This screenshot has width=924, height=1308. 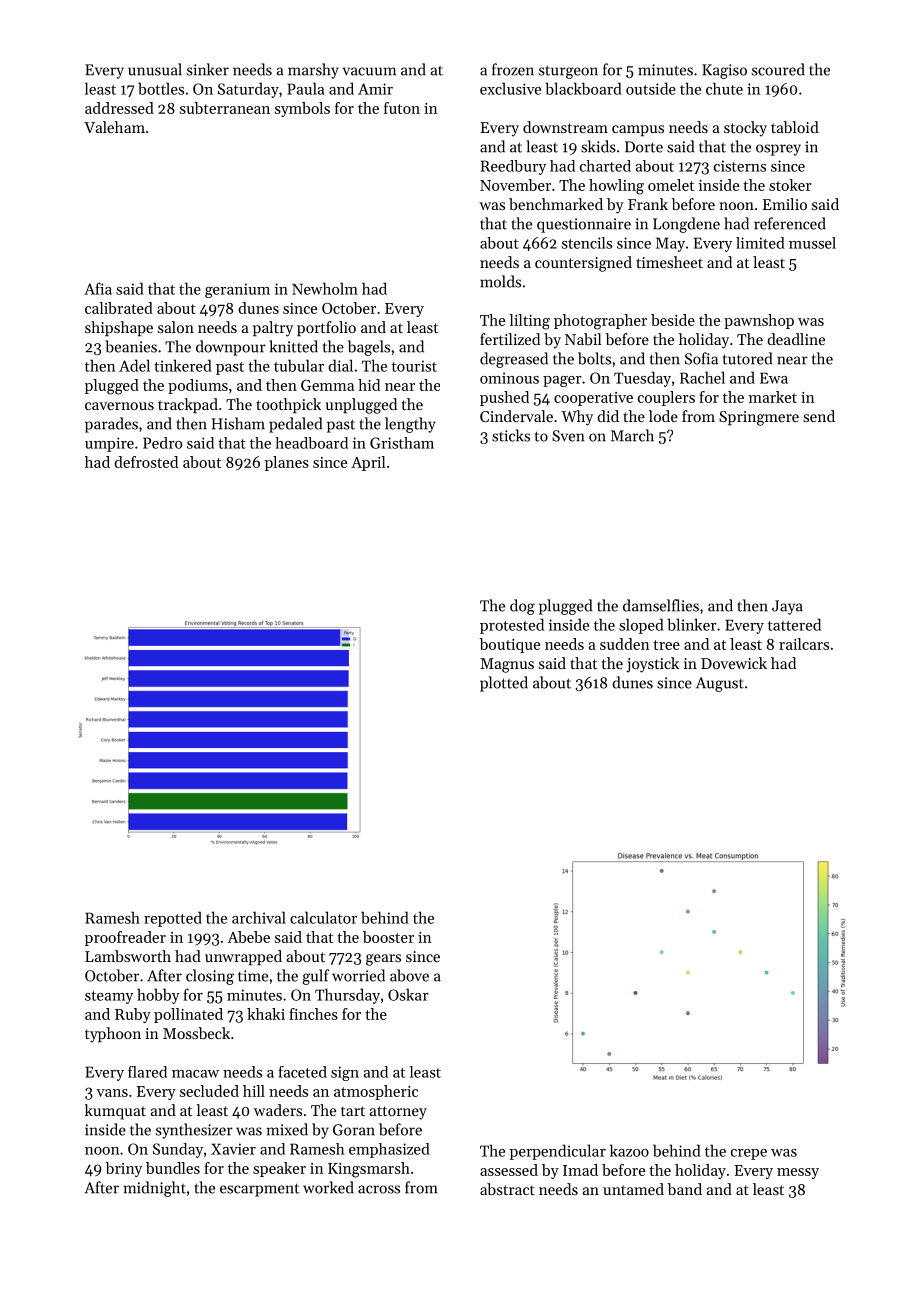 What do you see at coordinates (402, 108) in the screenshot?
I see `futon` at bounding box center [402, 108].
